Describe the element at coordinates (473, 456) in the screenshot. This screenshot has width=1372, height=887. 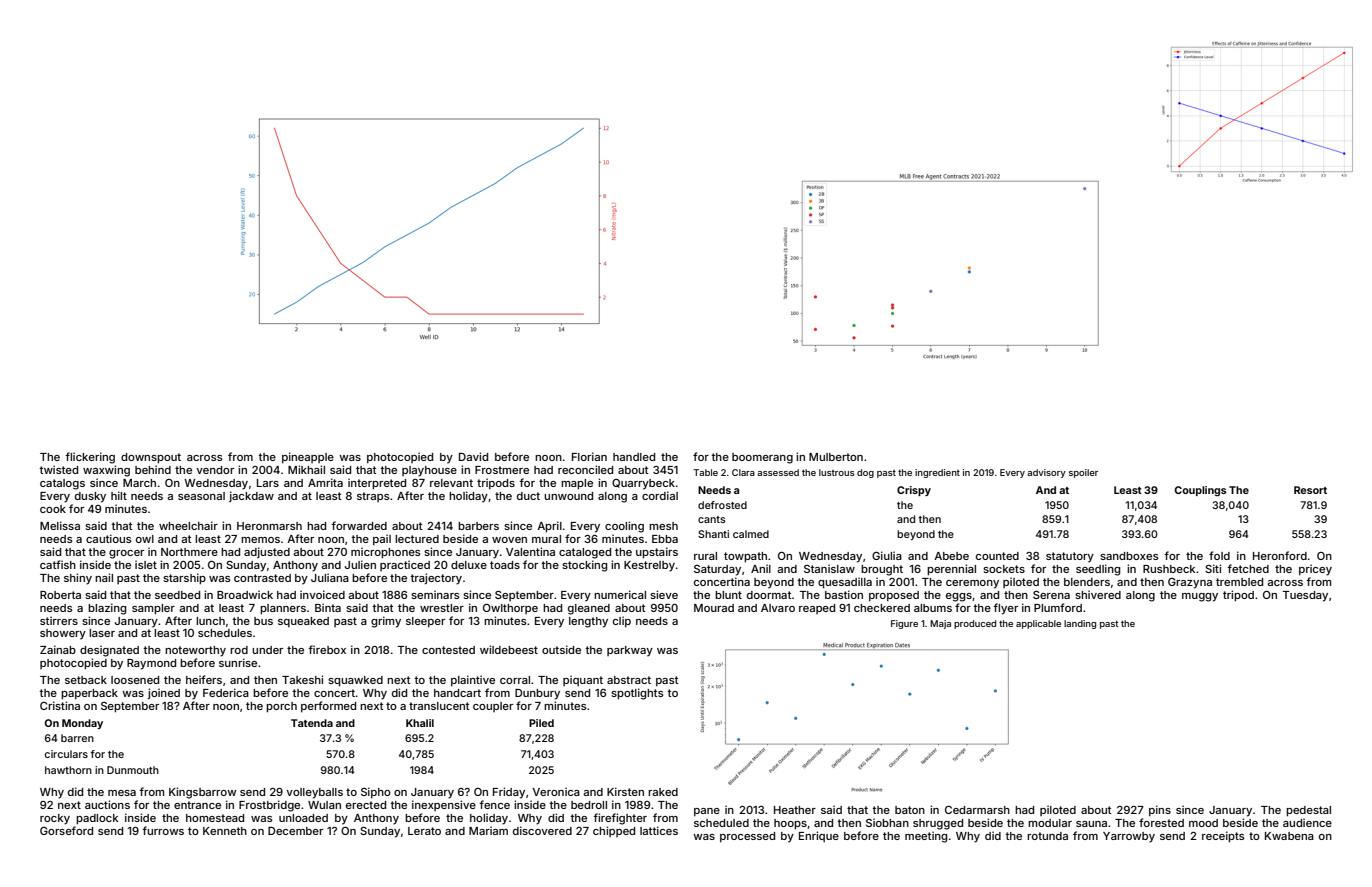
I see `David` at that location.
